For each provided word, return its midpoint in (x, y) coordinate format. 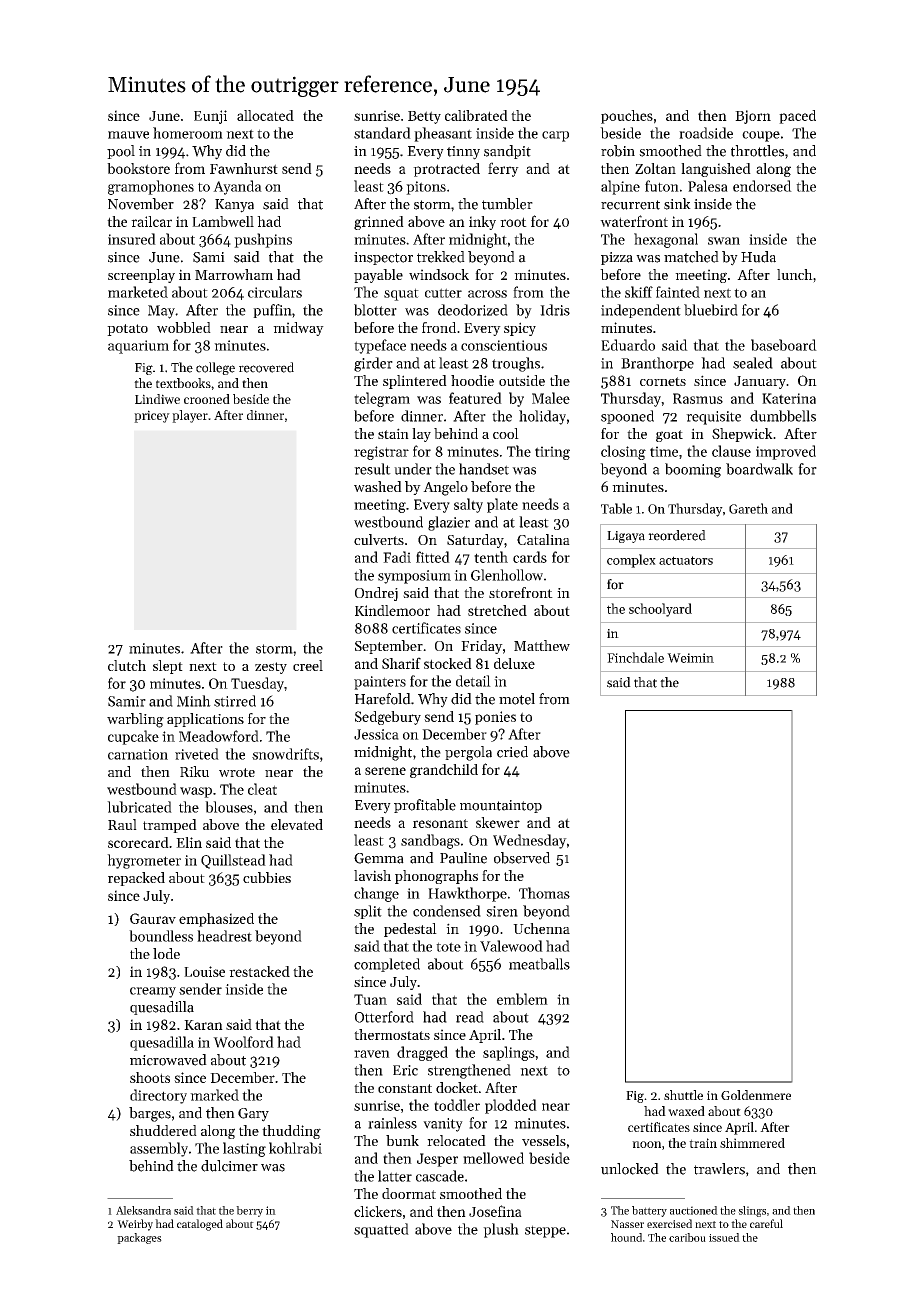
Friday (482, 647)
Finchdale (635, 657)
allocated (265, 115)
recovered (266, 367)
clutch (127, 665)
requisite (713, 418)
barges (150, 1114)
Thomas (544, 893)
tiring (552, 453)
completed (387, 965)
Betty (424, 117)
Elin (189, 842)
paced (797, 117)
